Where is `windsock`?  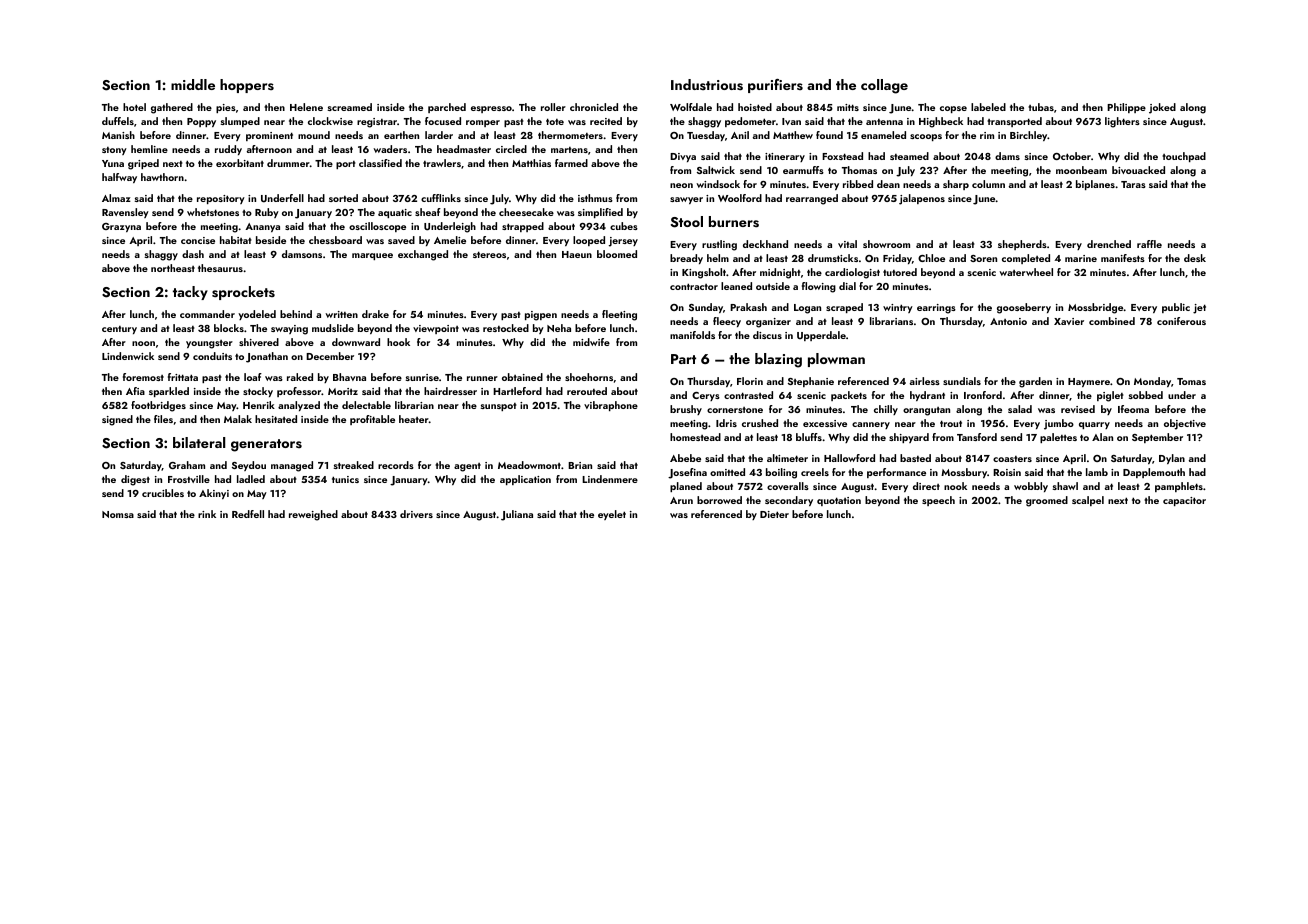
windsock is located at coordinates (718, 184).
